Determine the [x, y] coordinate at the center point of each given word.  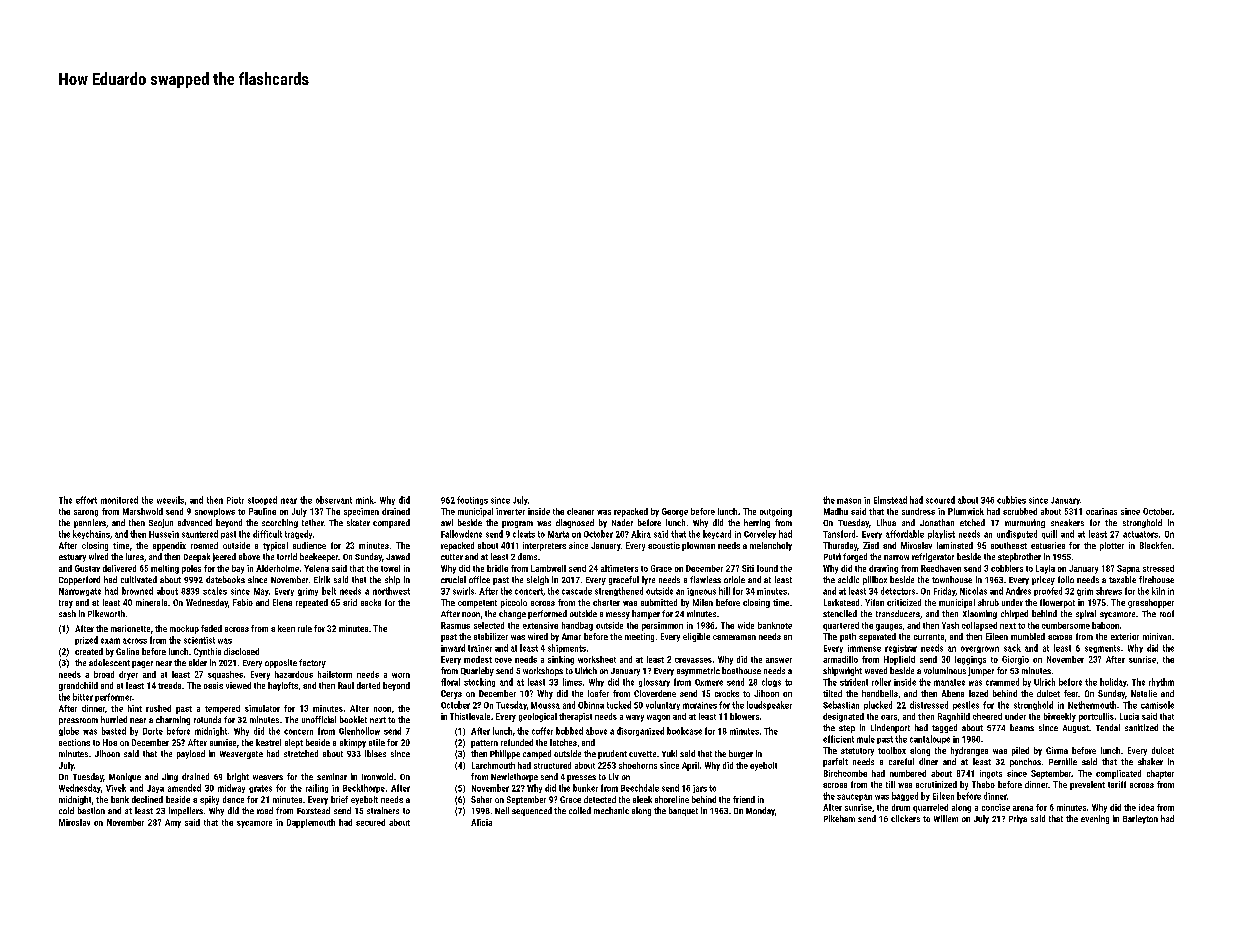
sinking [561, 660]
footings [472, 500]
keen [286, 628]
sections [74, 742]
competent [477, 604]
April [690, 766]
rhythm [1161, 682]
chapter [1160, 774]
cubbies [1011, 500]
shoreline [672, 799]
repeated [312, 603]
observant [334, 500]
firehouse [1156, 579]
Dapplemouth [311, 823]
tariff [1117, 784]
